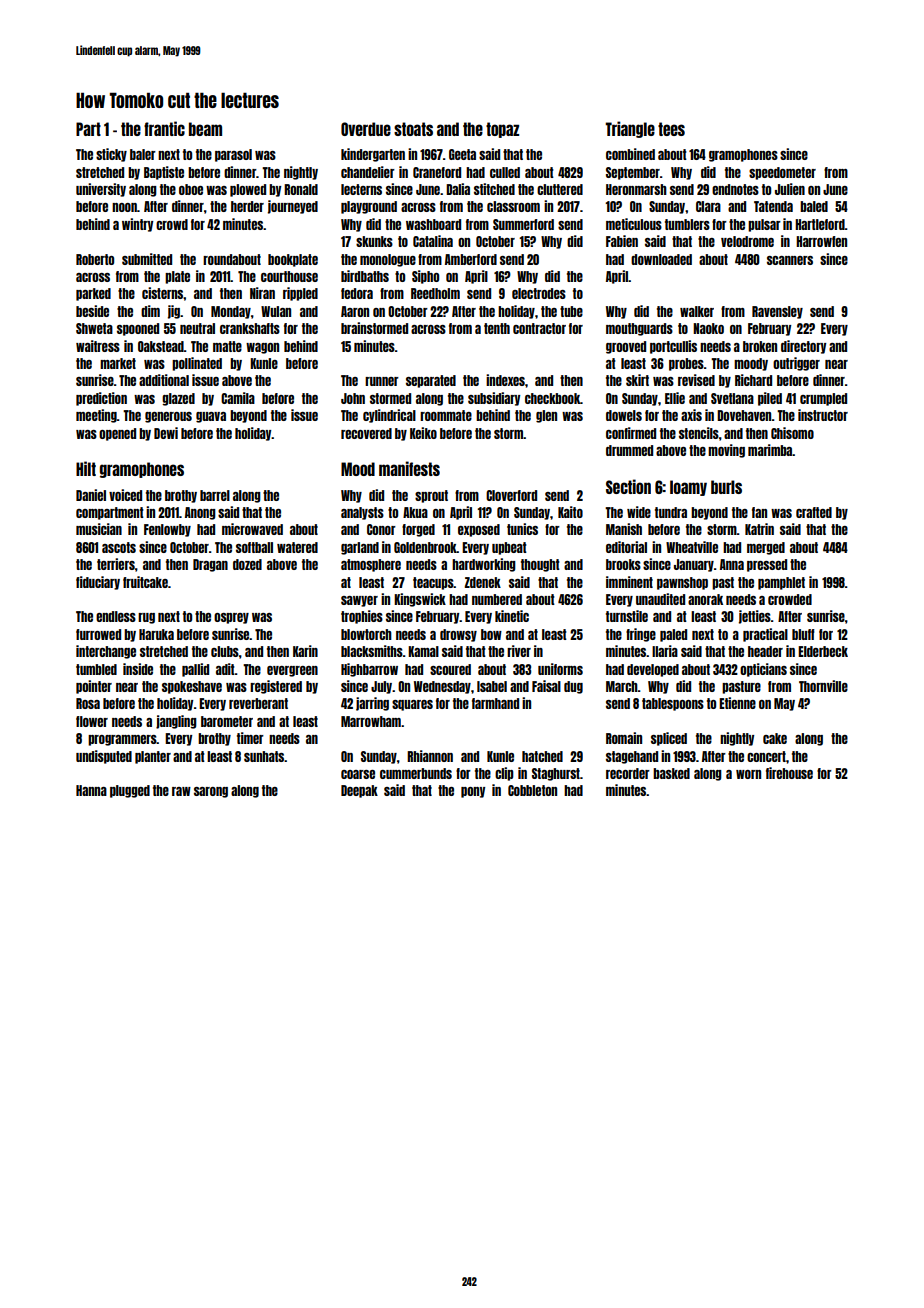 Image resolution: width=924 pixels, height=1308 pixels. I want to click on contractor, so click(539, 328).
